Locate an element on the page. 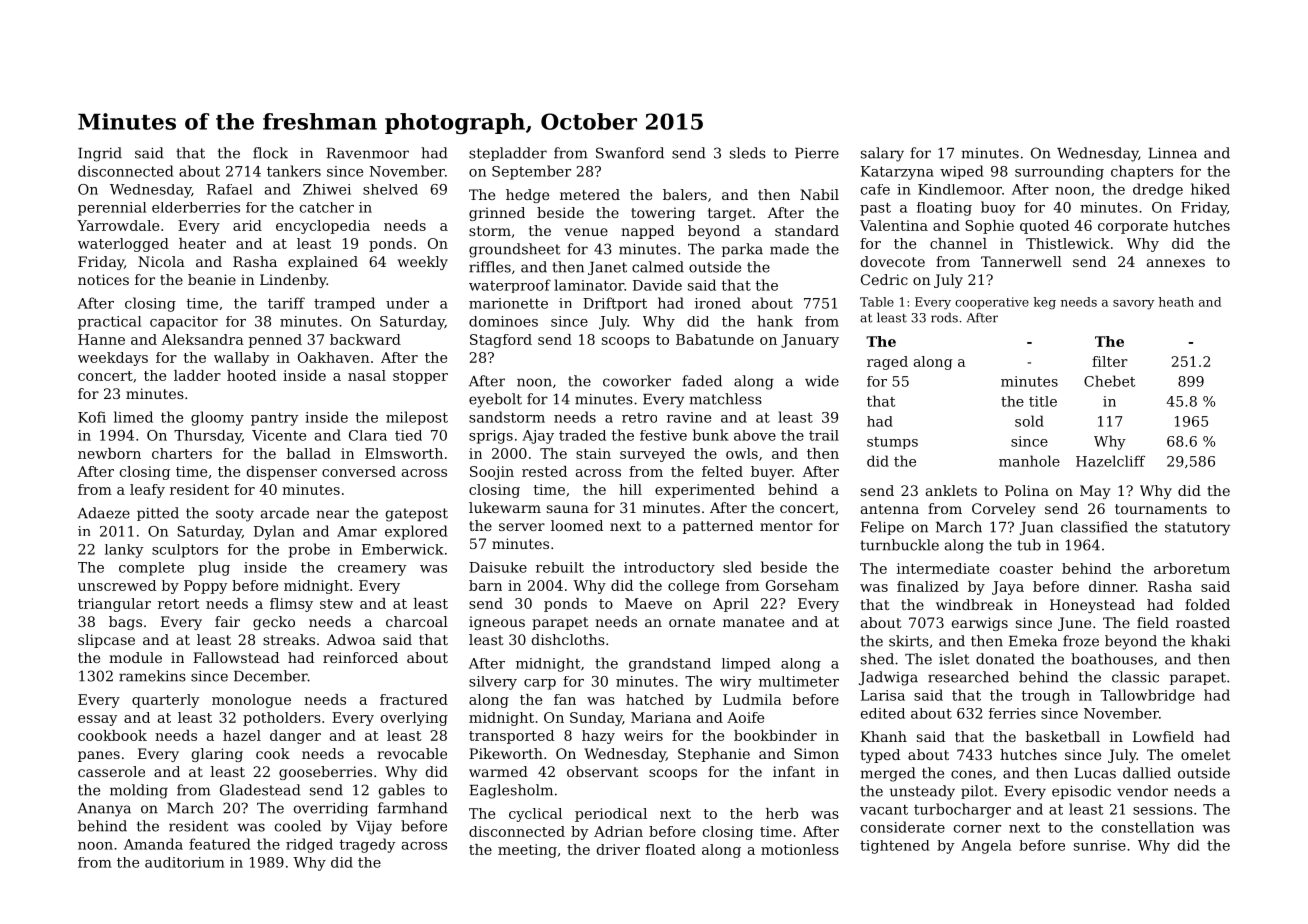  past is located at coordinates (875, 209).
